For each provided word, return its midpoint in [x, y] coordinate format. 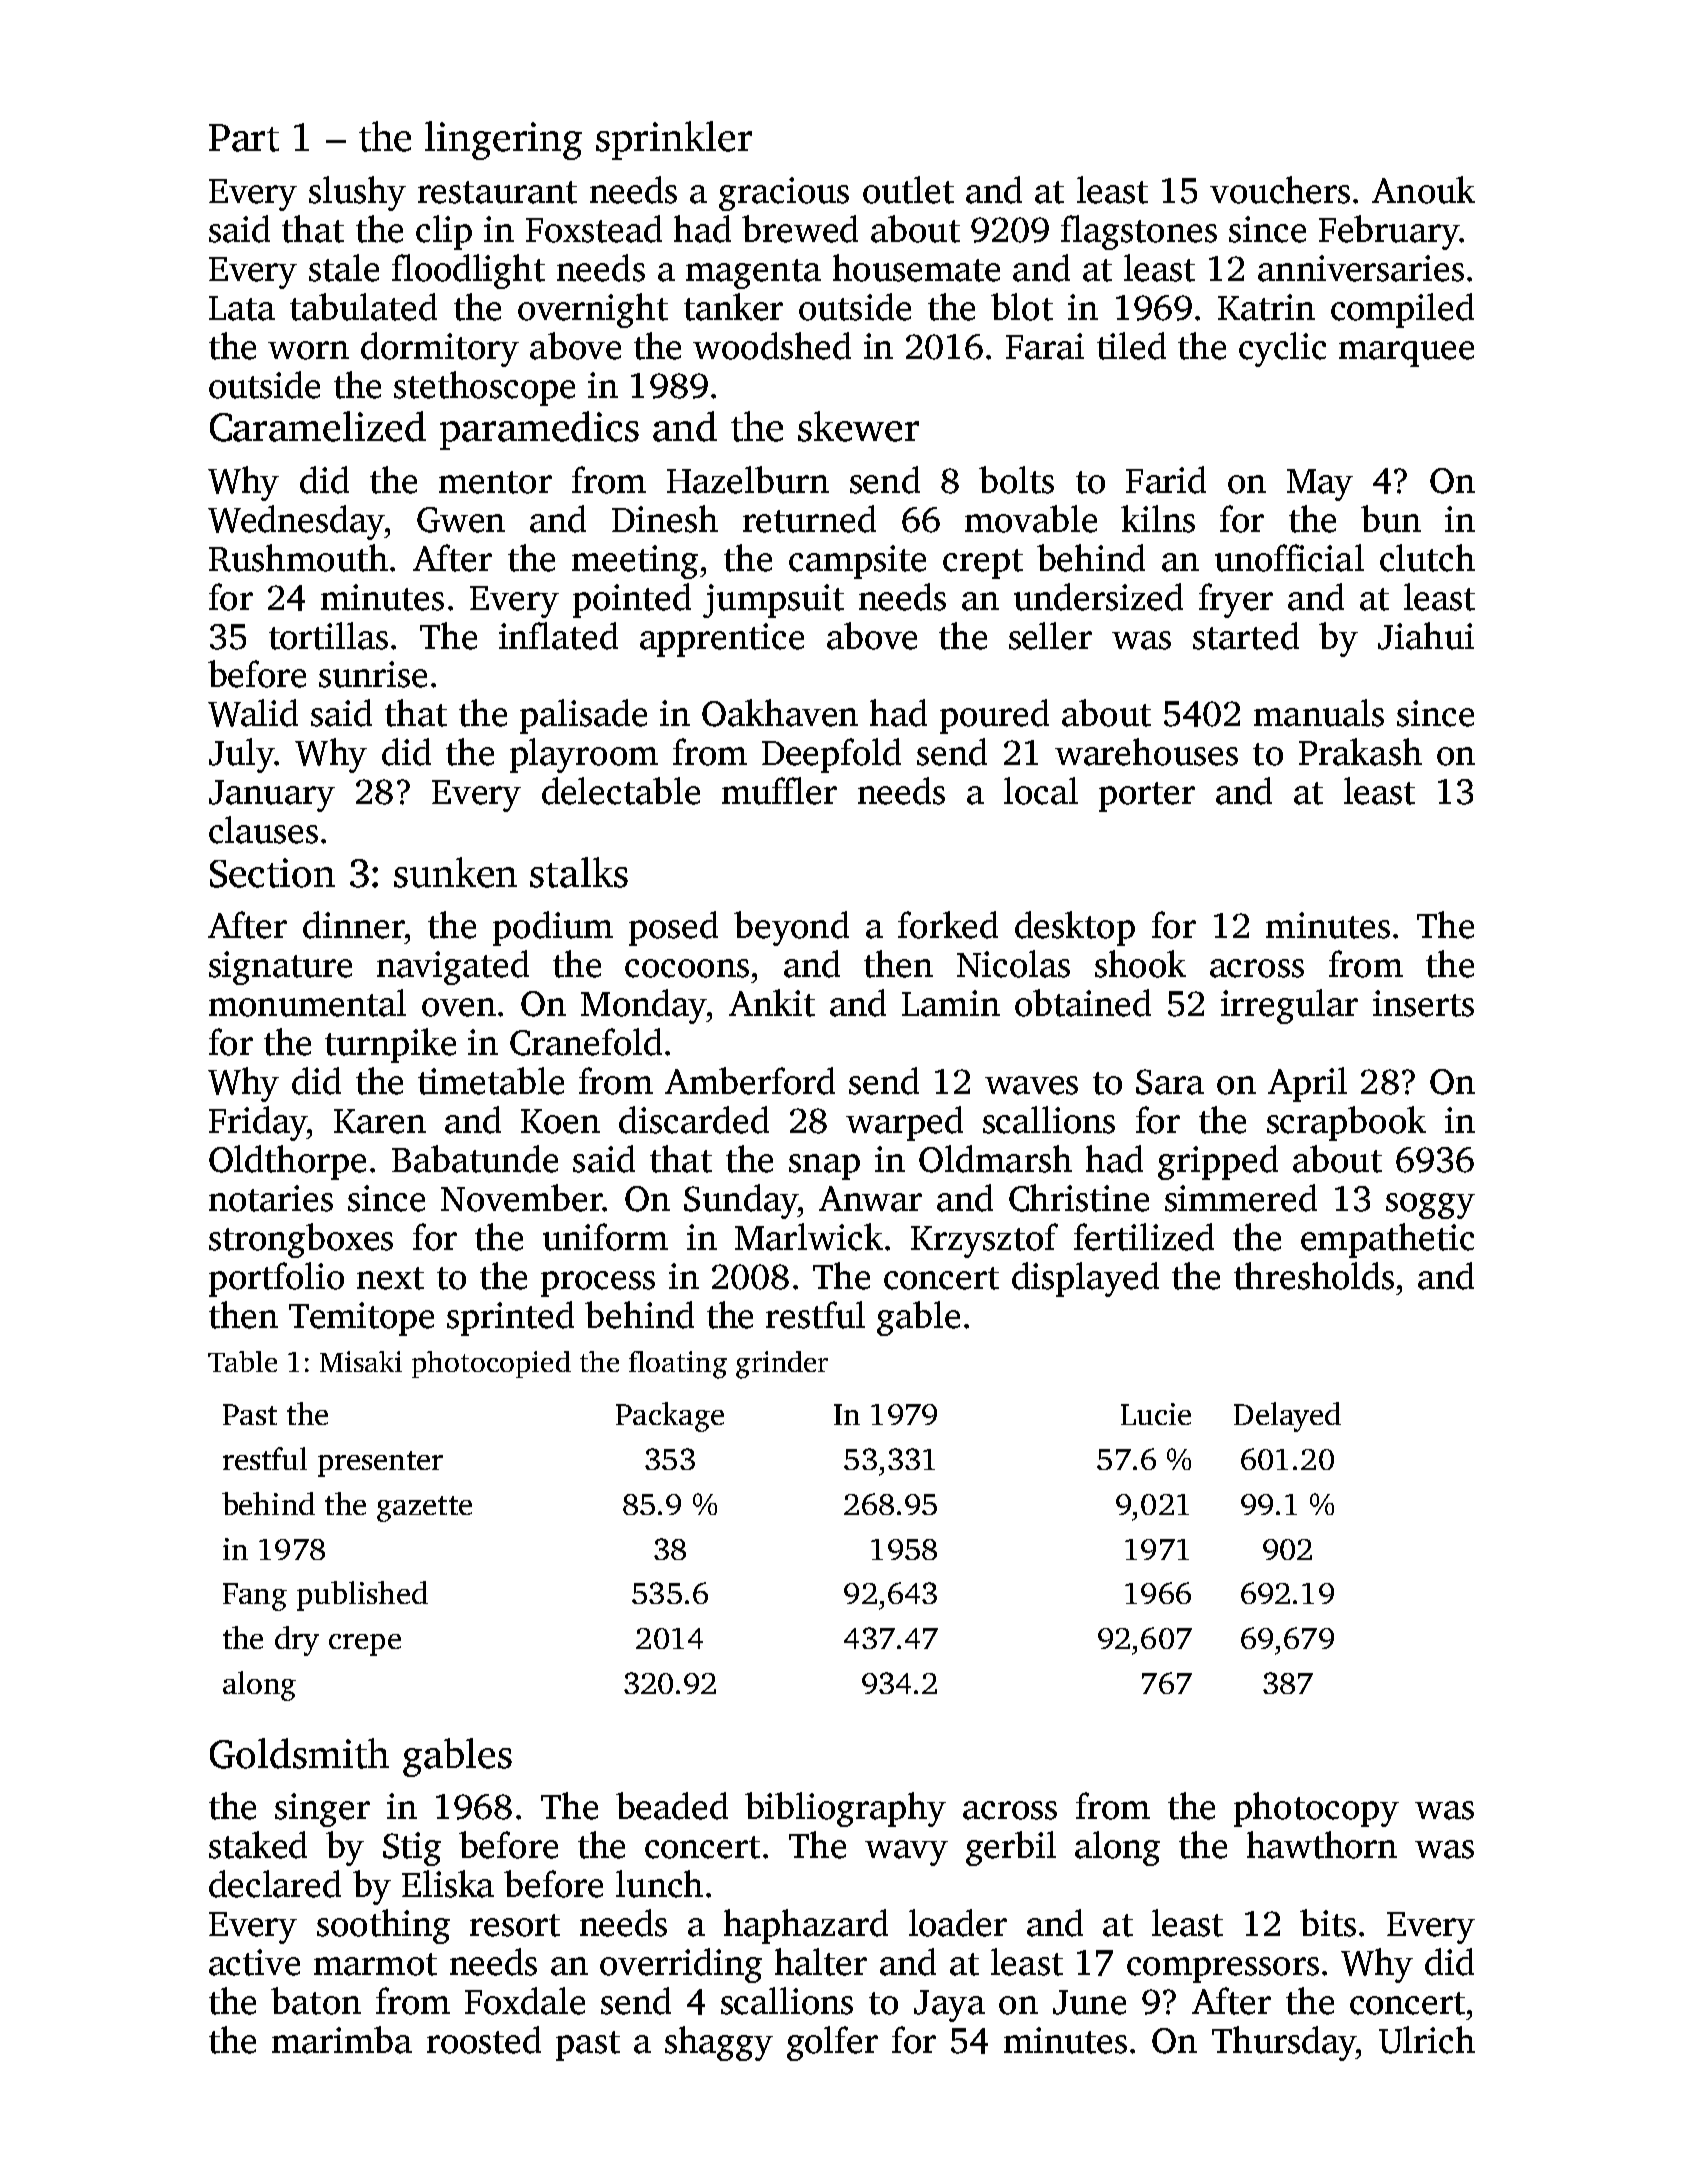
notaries [271, 1198]
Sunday [741, 1201]
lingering [503, 140]
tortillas [328, 636]
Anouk [1423, 190]
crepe [365, 1645]
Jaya [949, 2006]
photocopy [1316, 1809]
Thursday [1284, 2043]
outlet [908, 190]
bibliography [845, 1809]
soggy [1430, 1206]
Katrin [1266, 307]
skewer [858, 426]
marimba [342, 2040]
